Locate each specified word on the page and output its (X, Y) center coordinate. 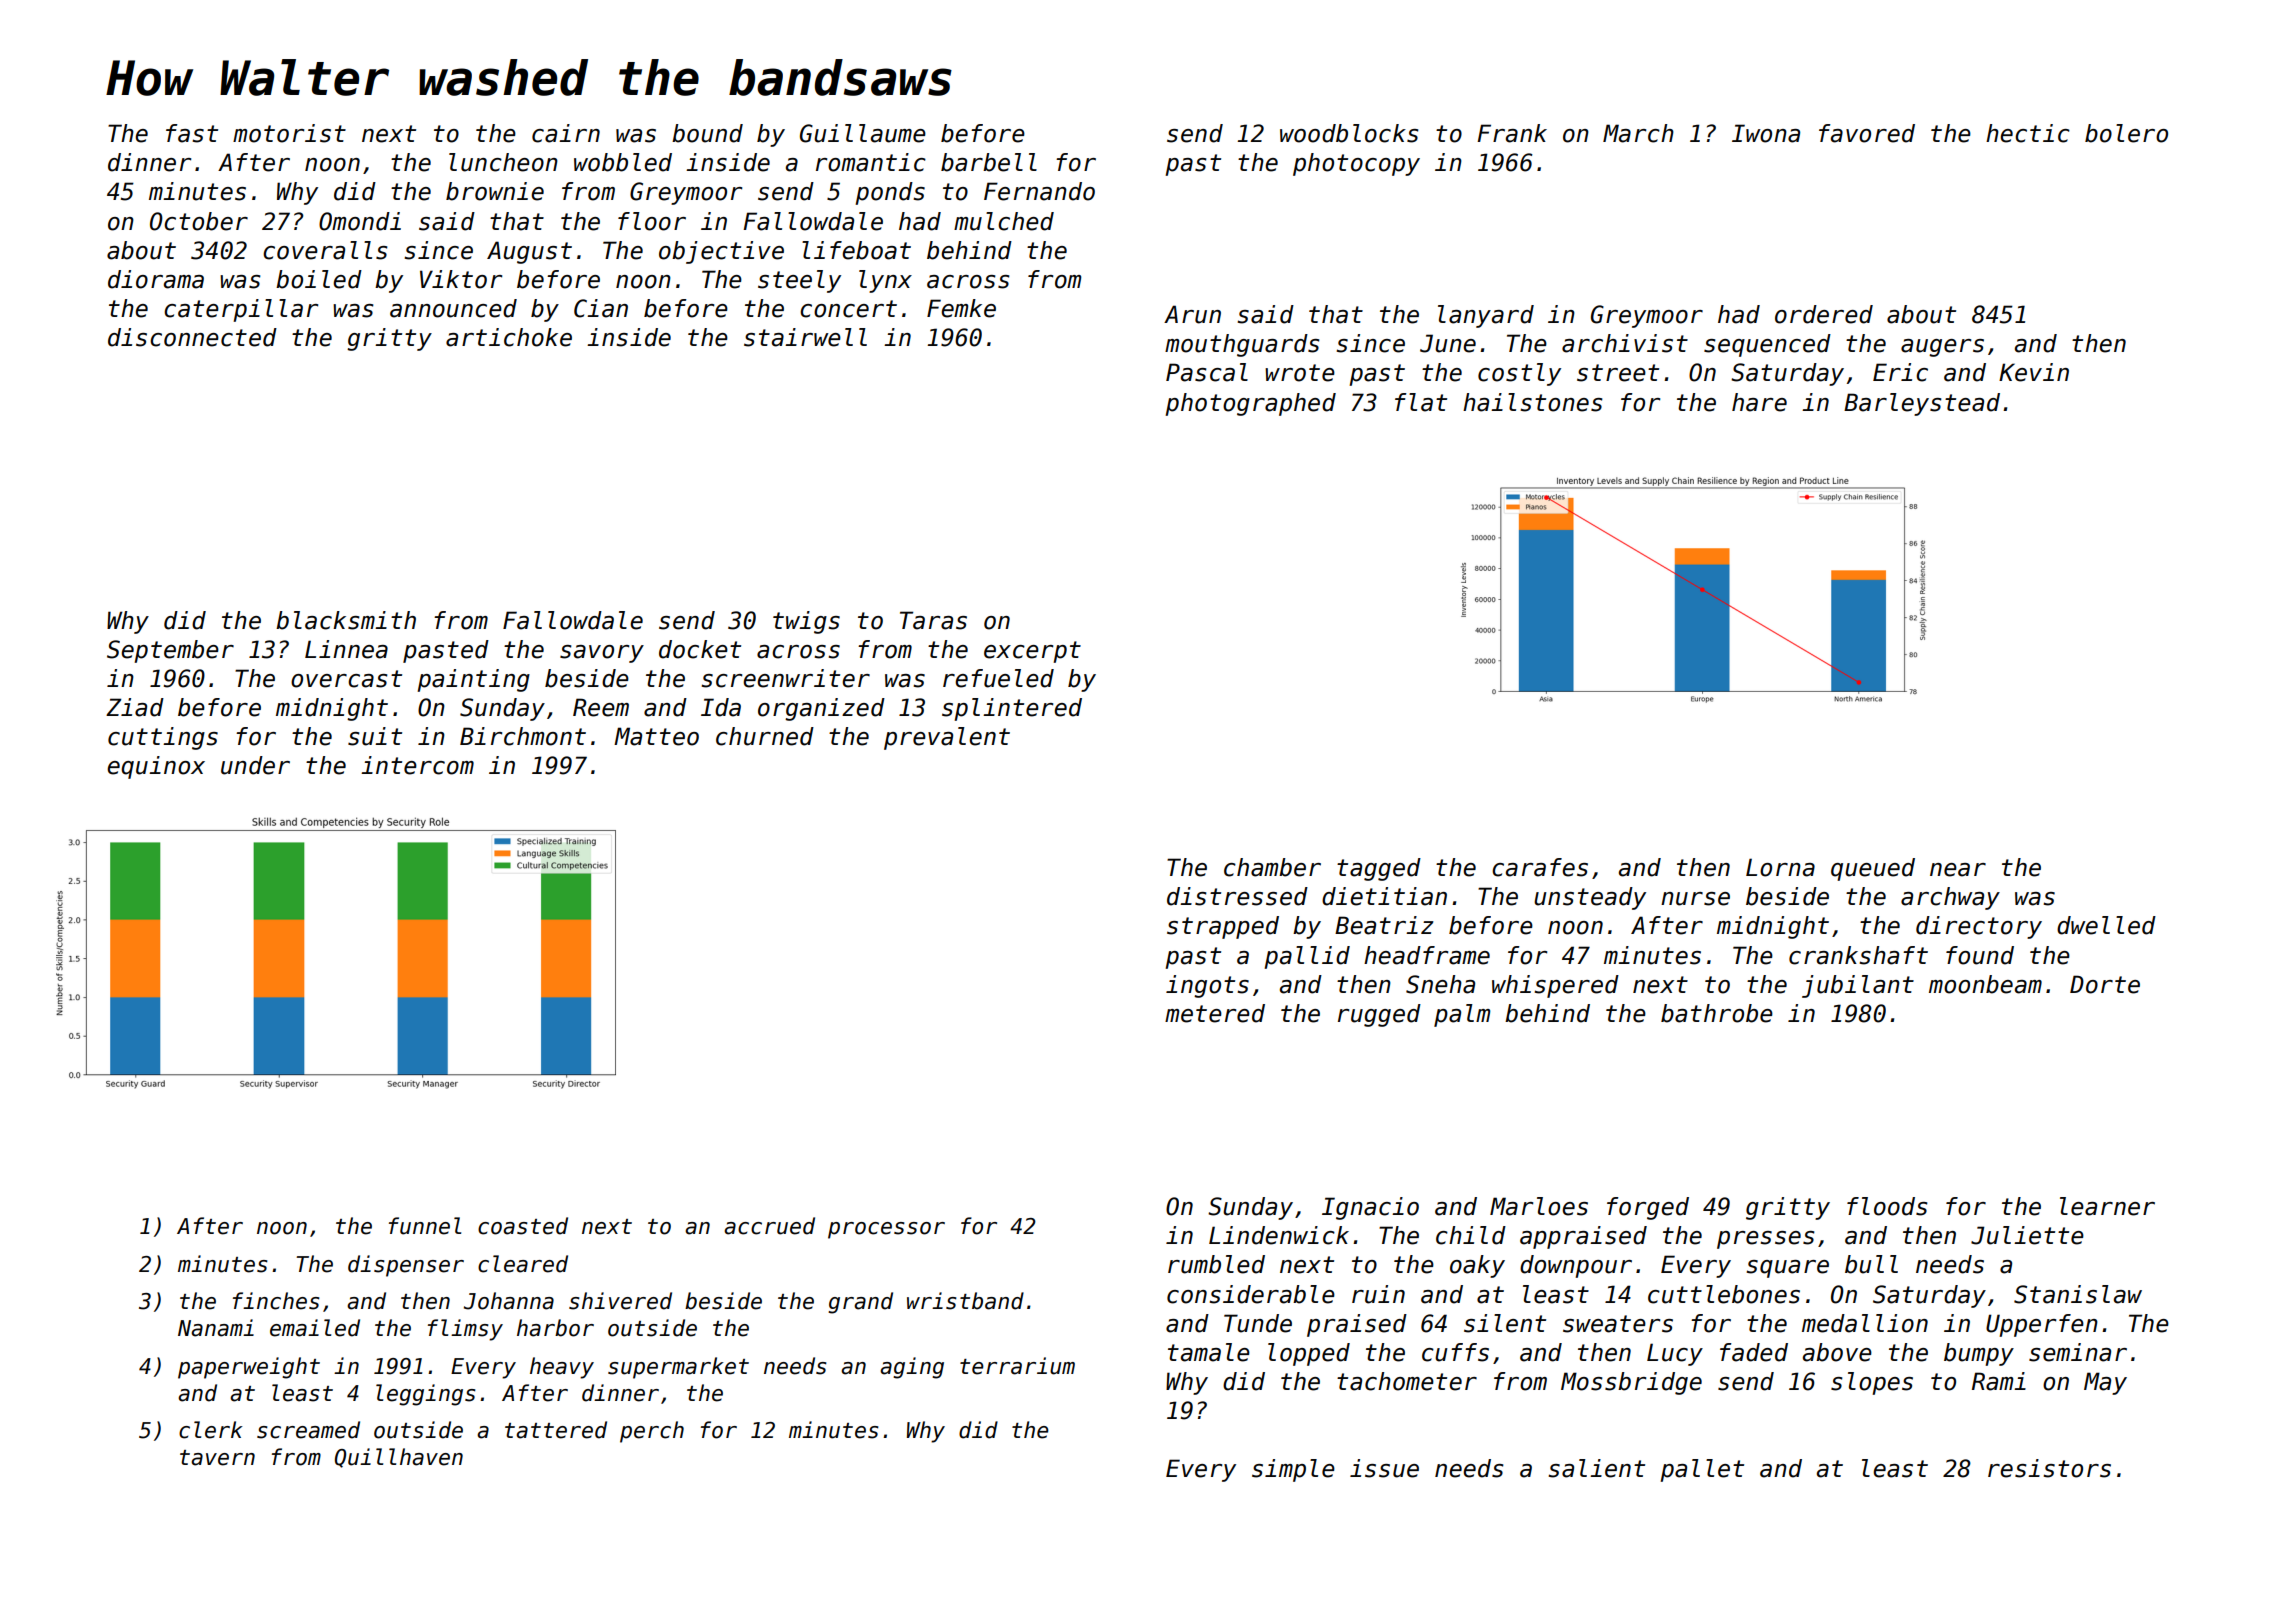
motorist (289, 133)
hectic (2028, 133)
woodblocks (1349, 133)
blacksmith (346, 620)
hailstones (1533, 402)
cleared (523, 1264)
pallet (1702, 1470)
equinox (156, 767)
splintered (1012, 709)
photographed (1250, 404)
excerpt (1032, 652)
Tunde (1258, 1323)
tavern (217, 1458)
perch (652, 1432)
